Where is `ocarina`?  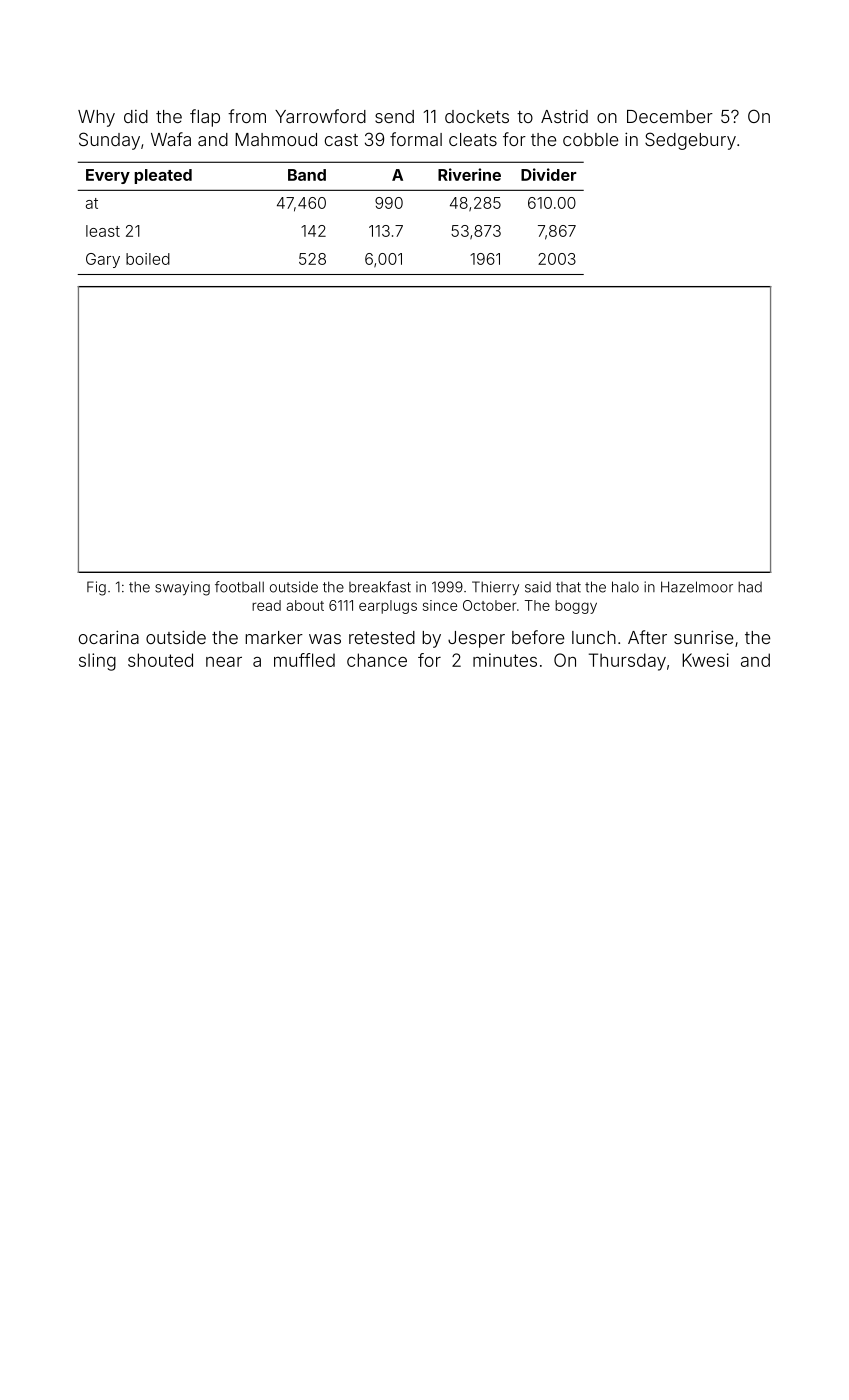 ocarina is located at coordinates (109, 637).
